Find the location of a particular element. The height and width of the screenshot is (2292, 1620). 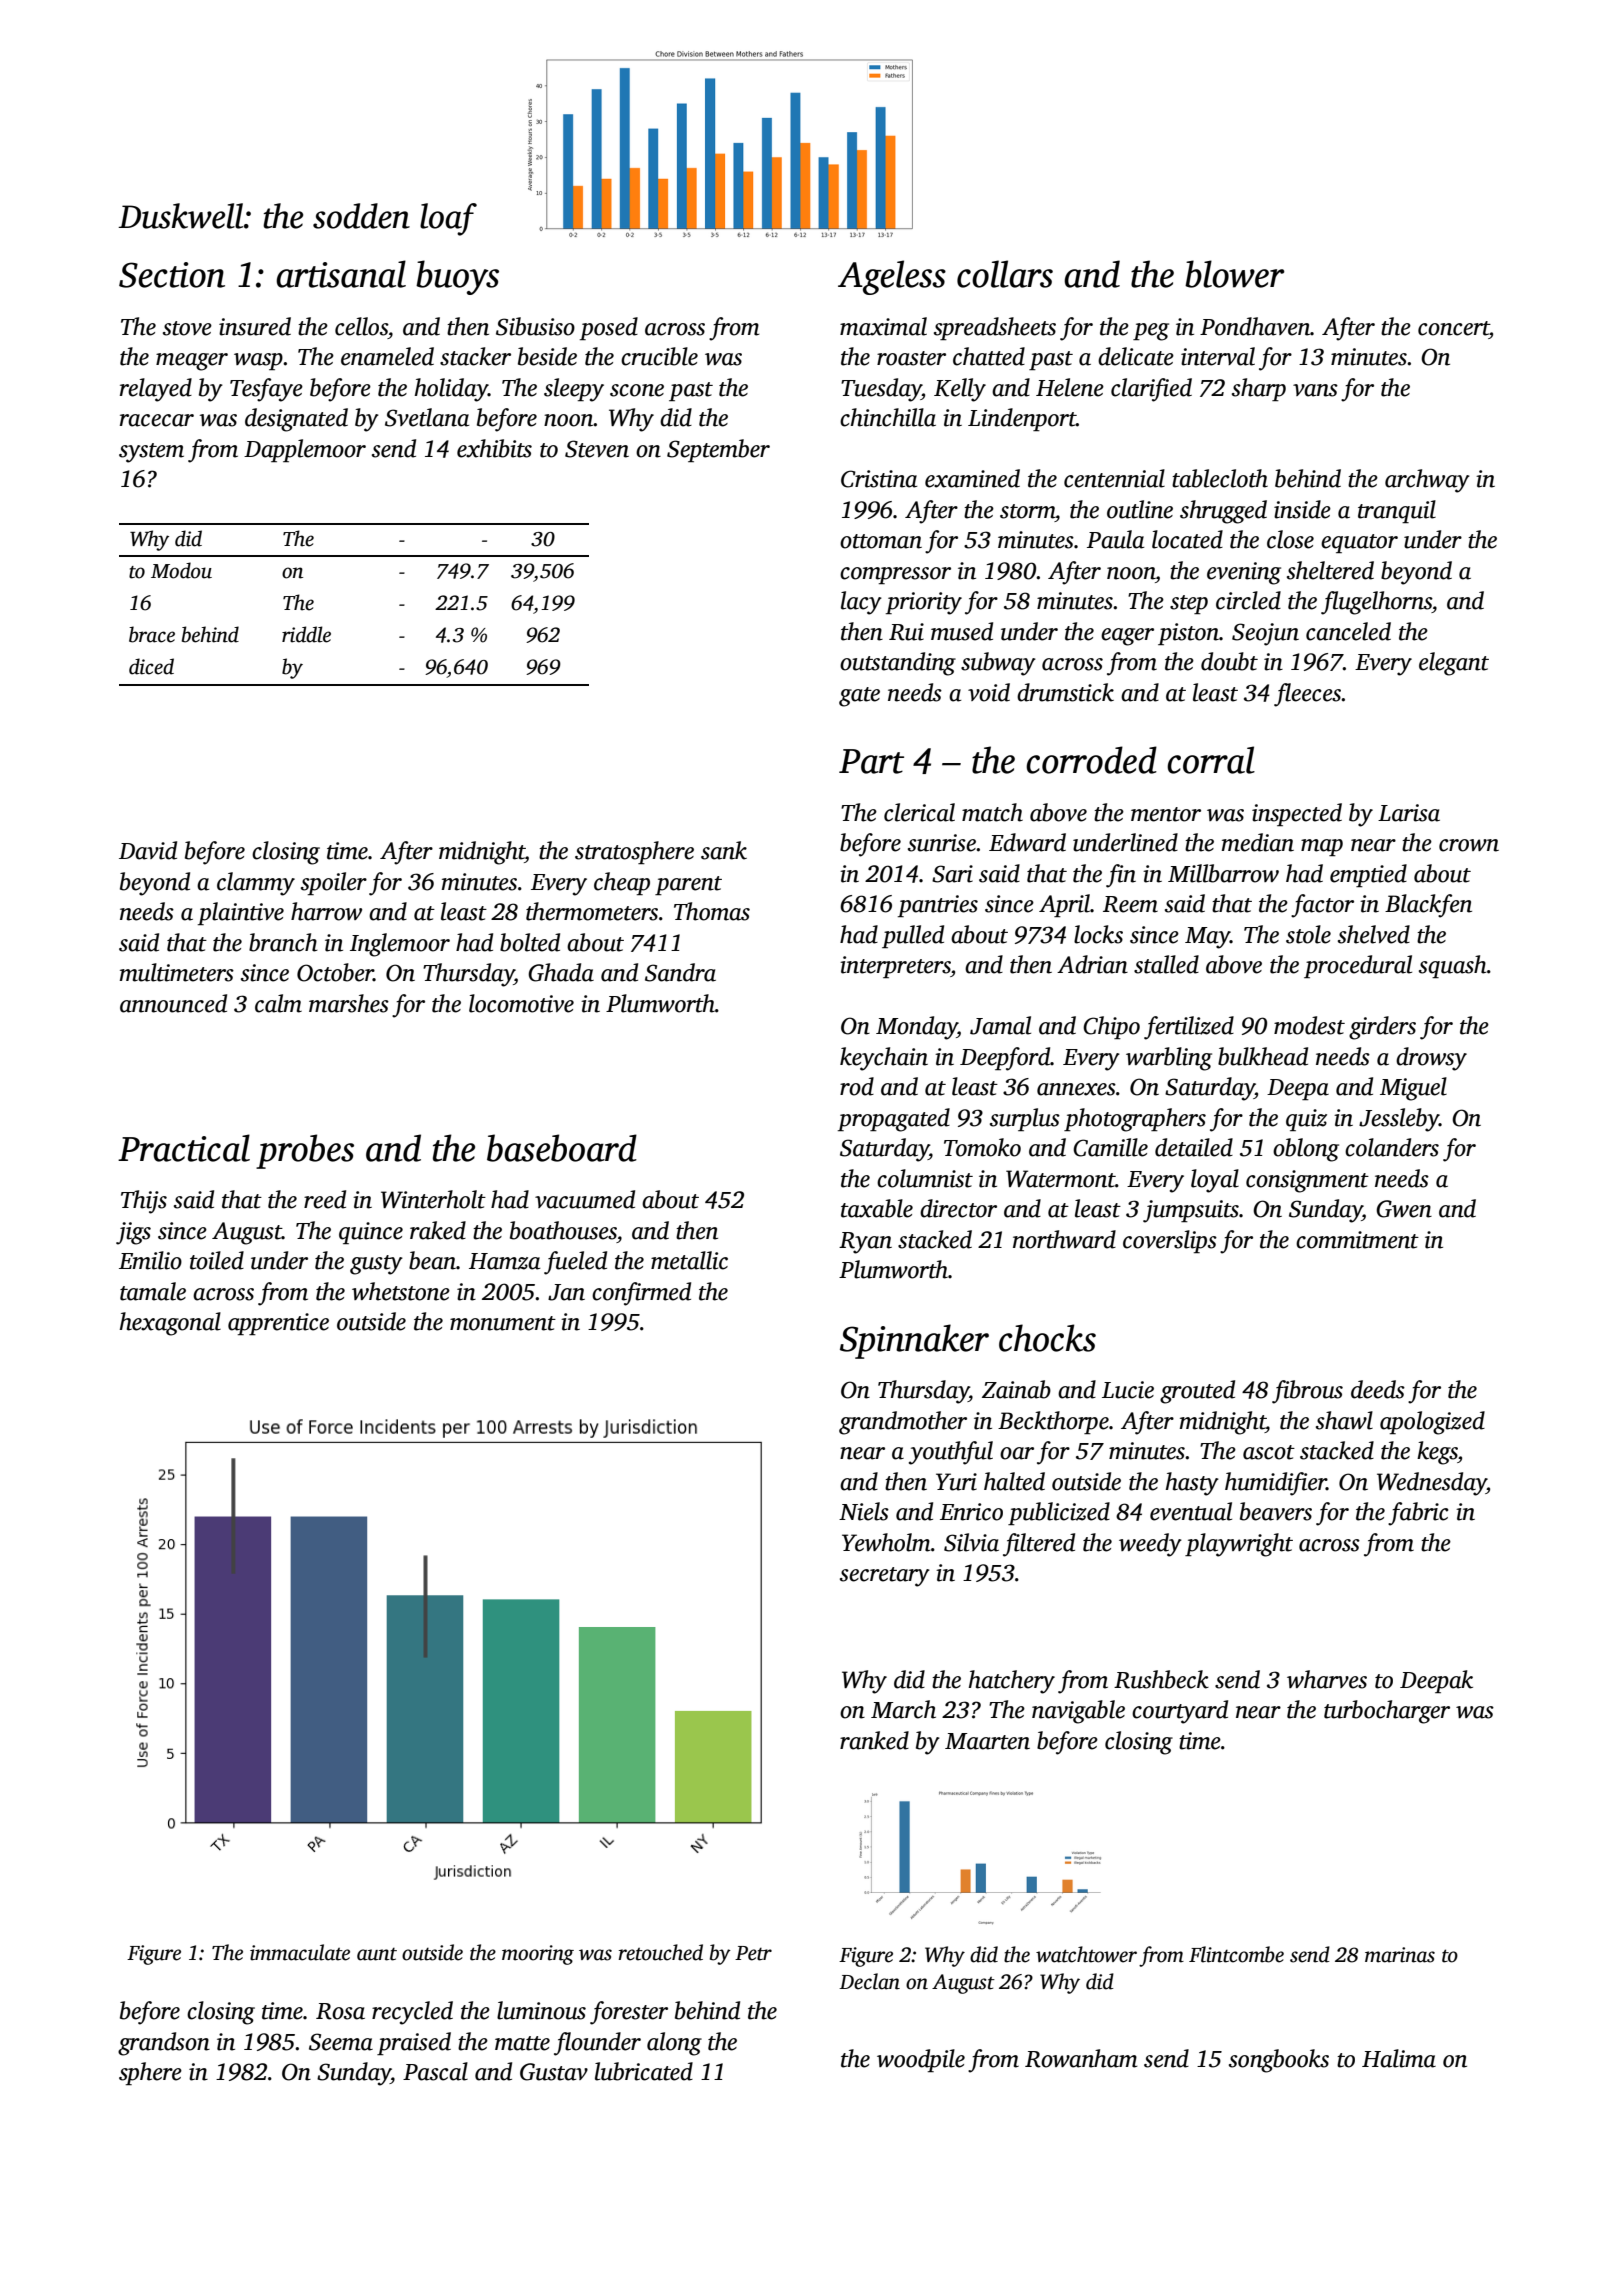

Tomoko is located at coordinates (982, 1147).
